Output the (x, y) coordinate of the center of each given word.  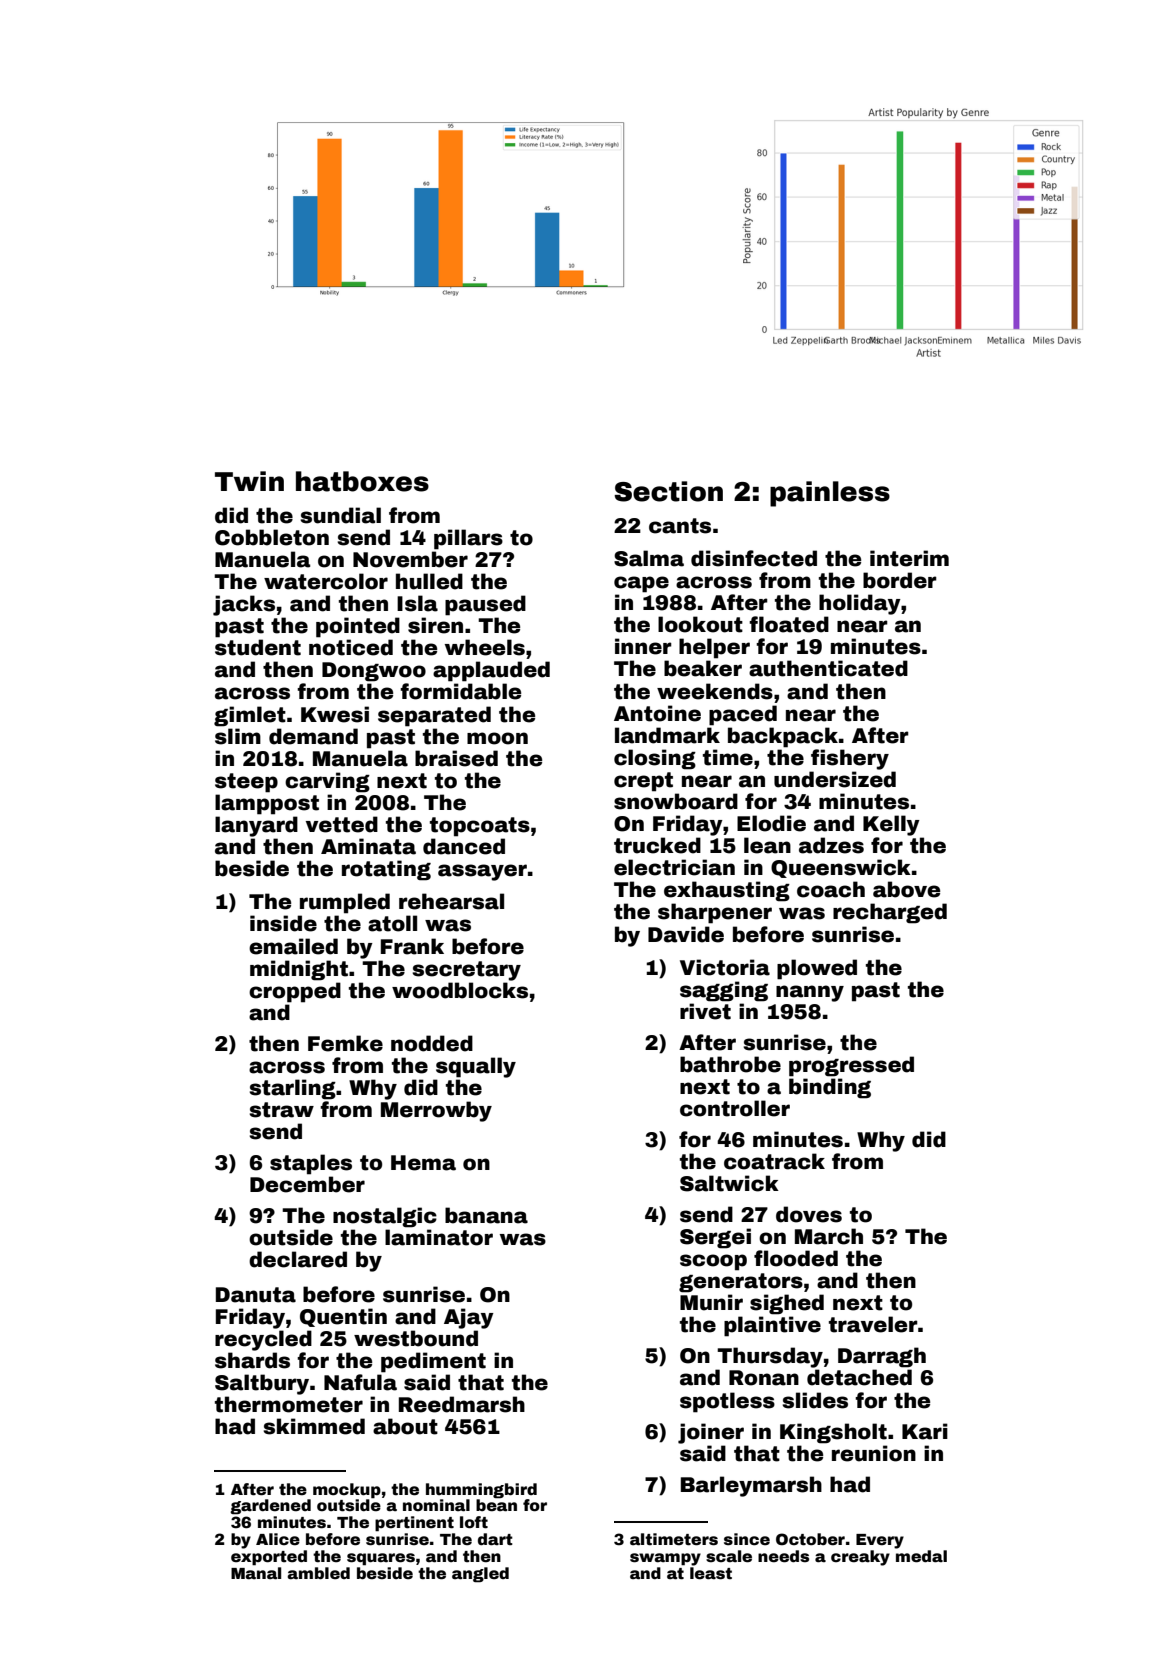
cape (641, 584)
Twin (249, 481)
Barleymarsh (751, 1486)
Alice (278, 1539)
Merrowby (436, 1111)
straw (281, 1110)
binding (830, 1088)
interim (909, 558)
